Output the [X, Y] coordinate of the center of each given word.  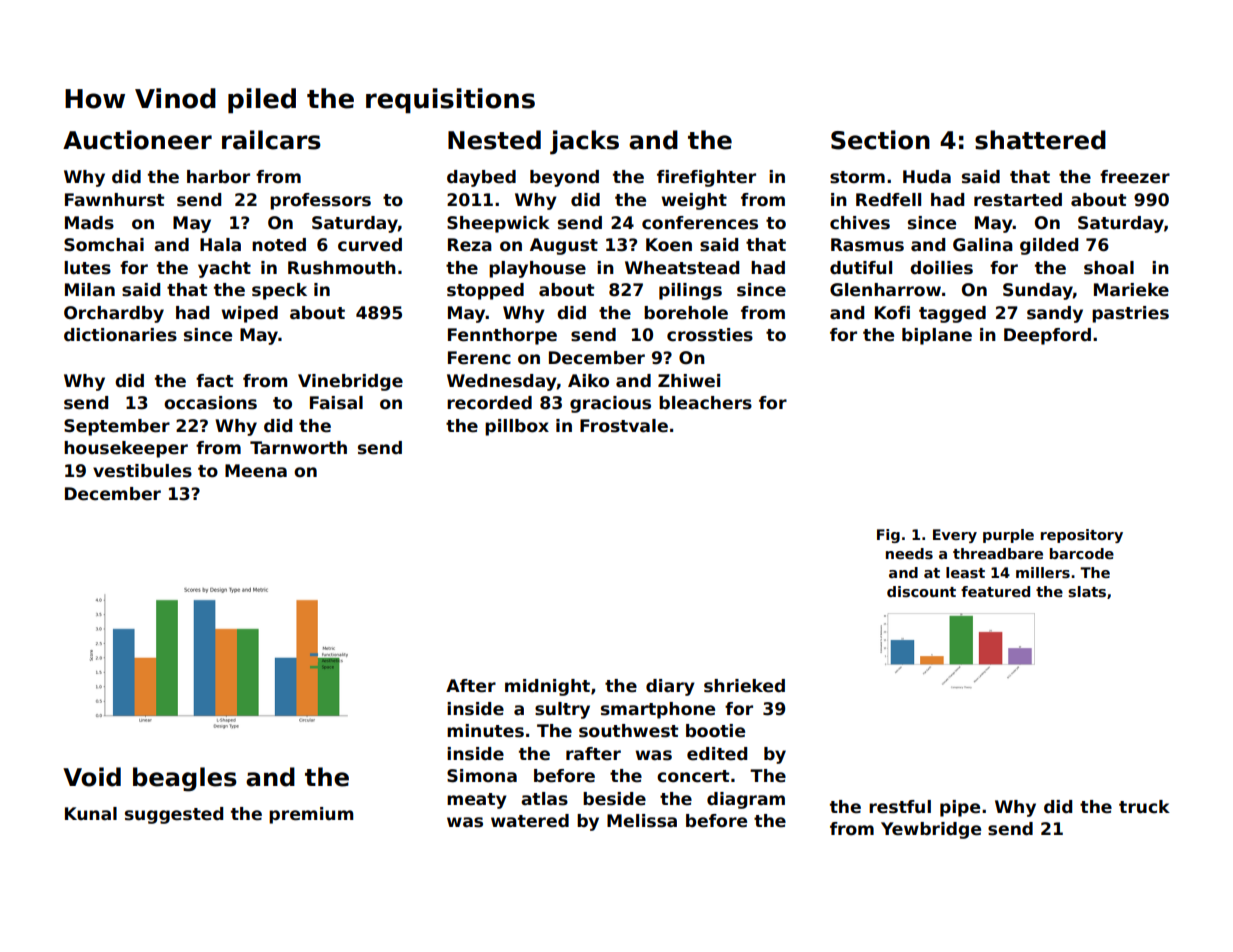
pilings [690, 291]
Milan [90, 289]
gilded [1049, 246]
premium [311, 815]
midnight [547, 687]
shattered [1040, 140]
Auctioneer [137, 140]
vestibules [142, 471]
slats [1087, 591]
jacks [584, 142]
